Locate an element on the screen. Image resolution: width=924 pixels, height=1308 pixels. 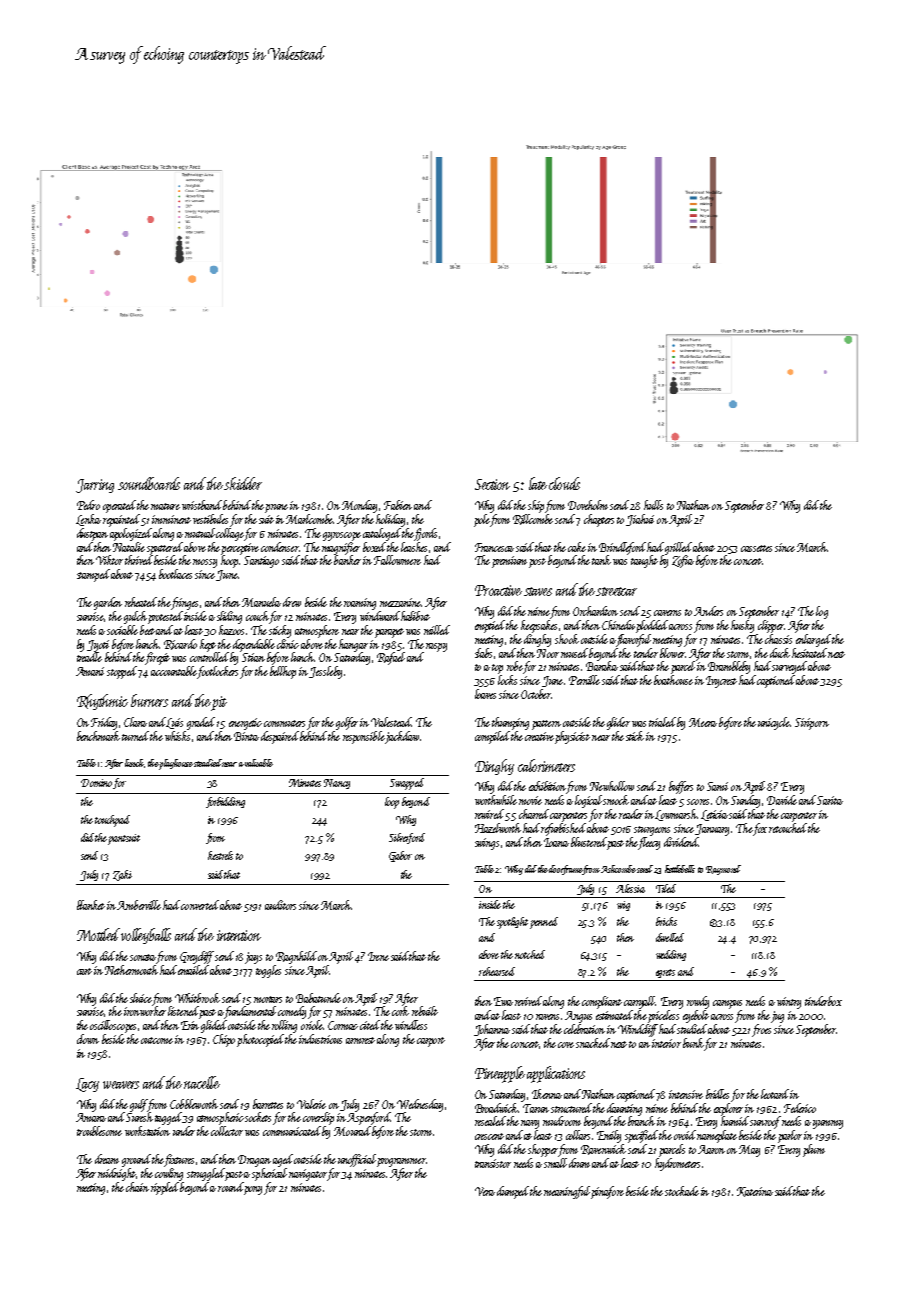
weavers is located at coordinates (121, 1085).
